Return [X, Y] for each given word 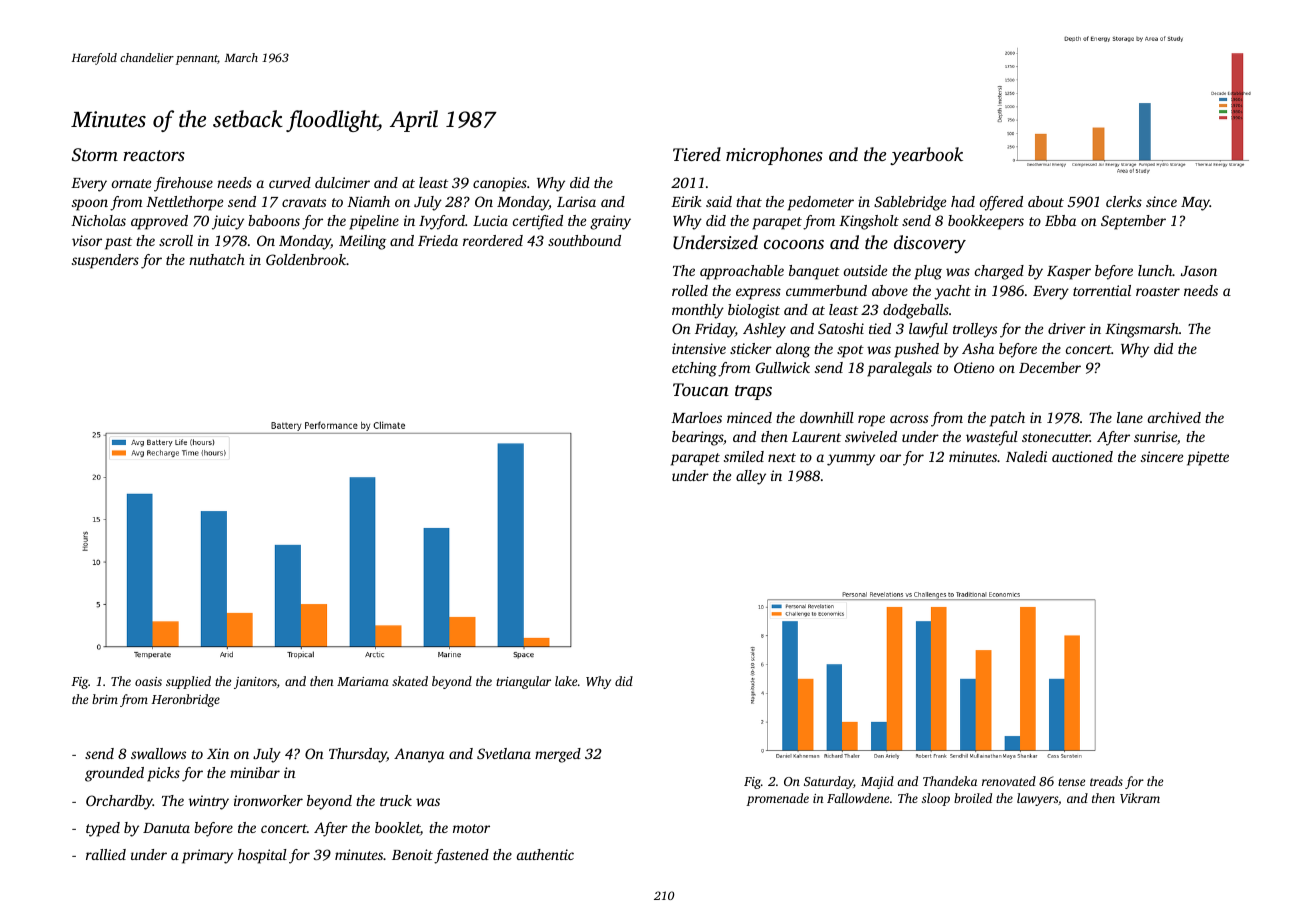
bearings [697, 438]
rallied [106, 854]
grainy [610, 222]
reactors [154, 155]
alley [751, 477]
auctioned [1082, 456]
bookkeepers [986, 222]
